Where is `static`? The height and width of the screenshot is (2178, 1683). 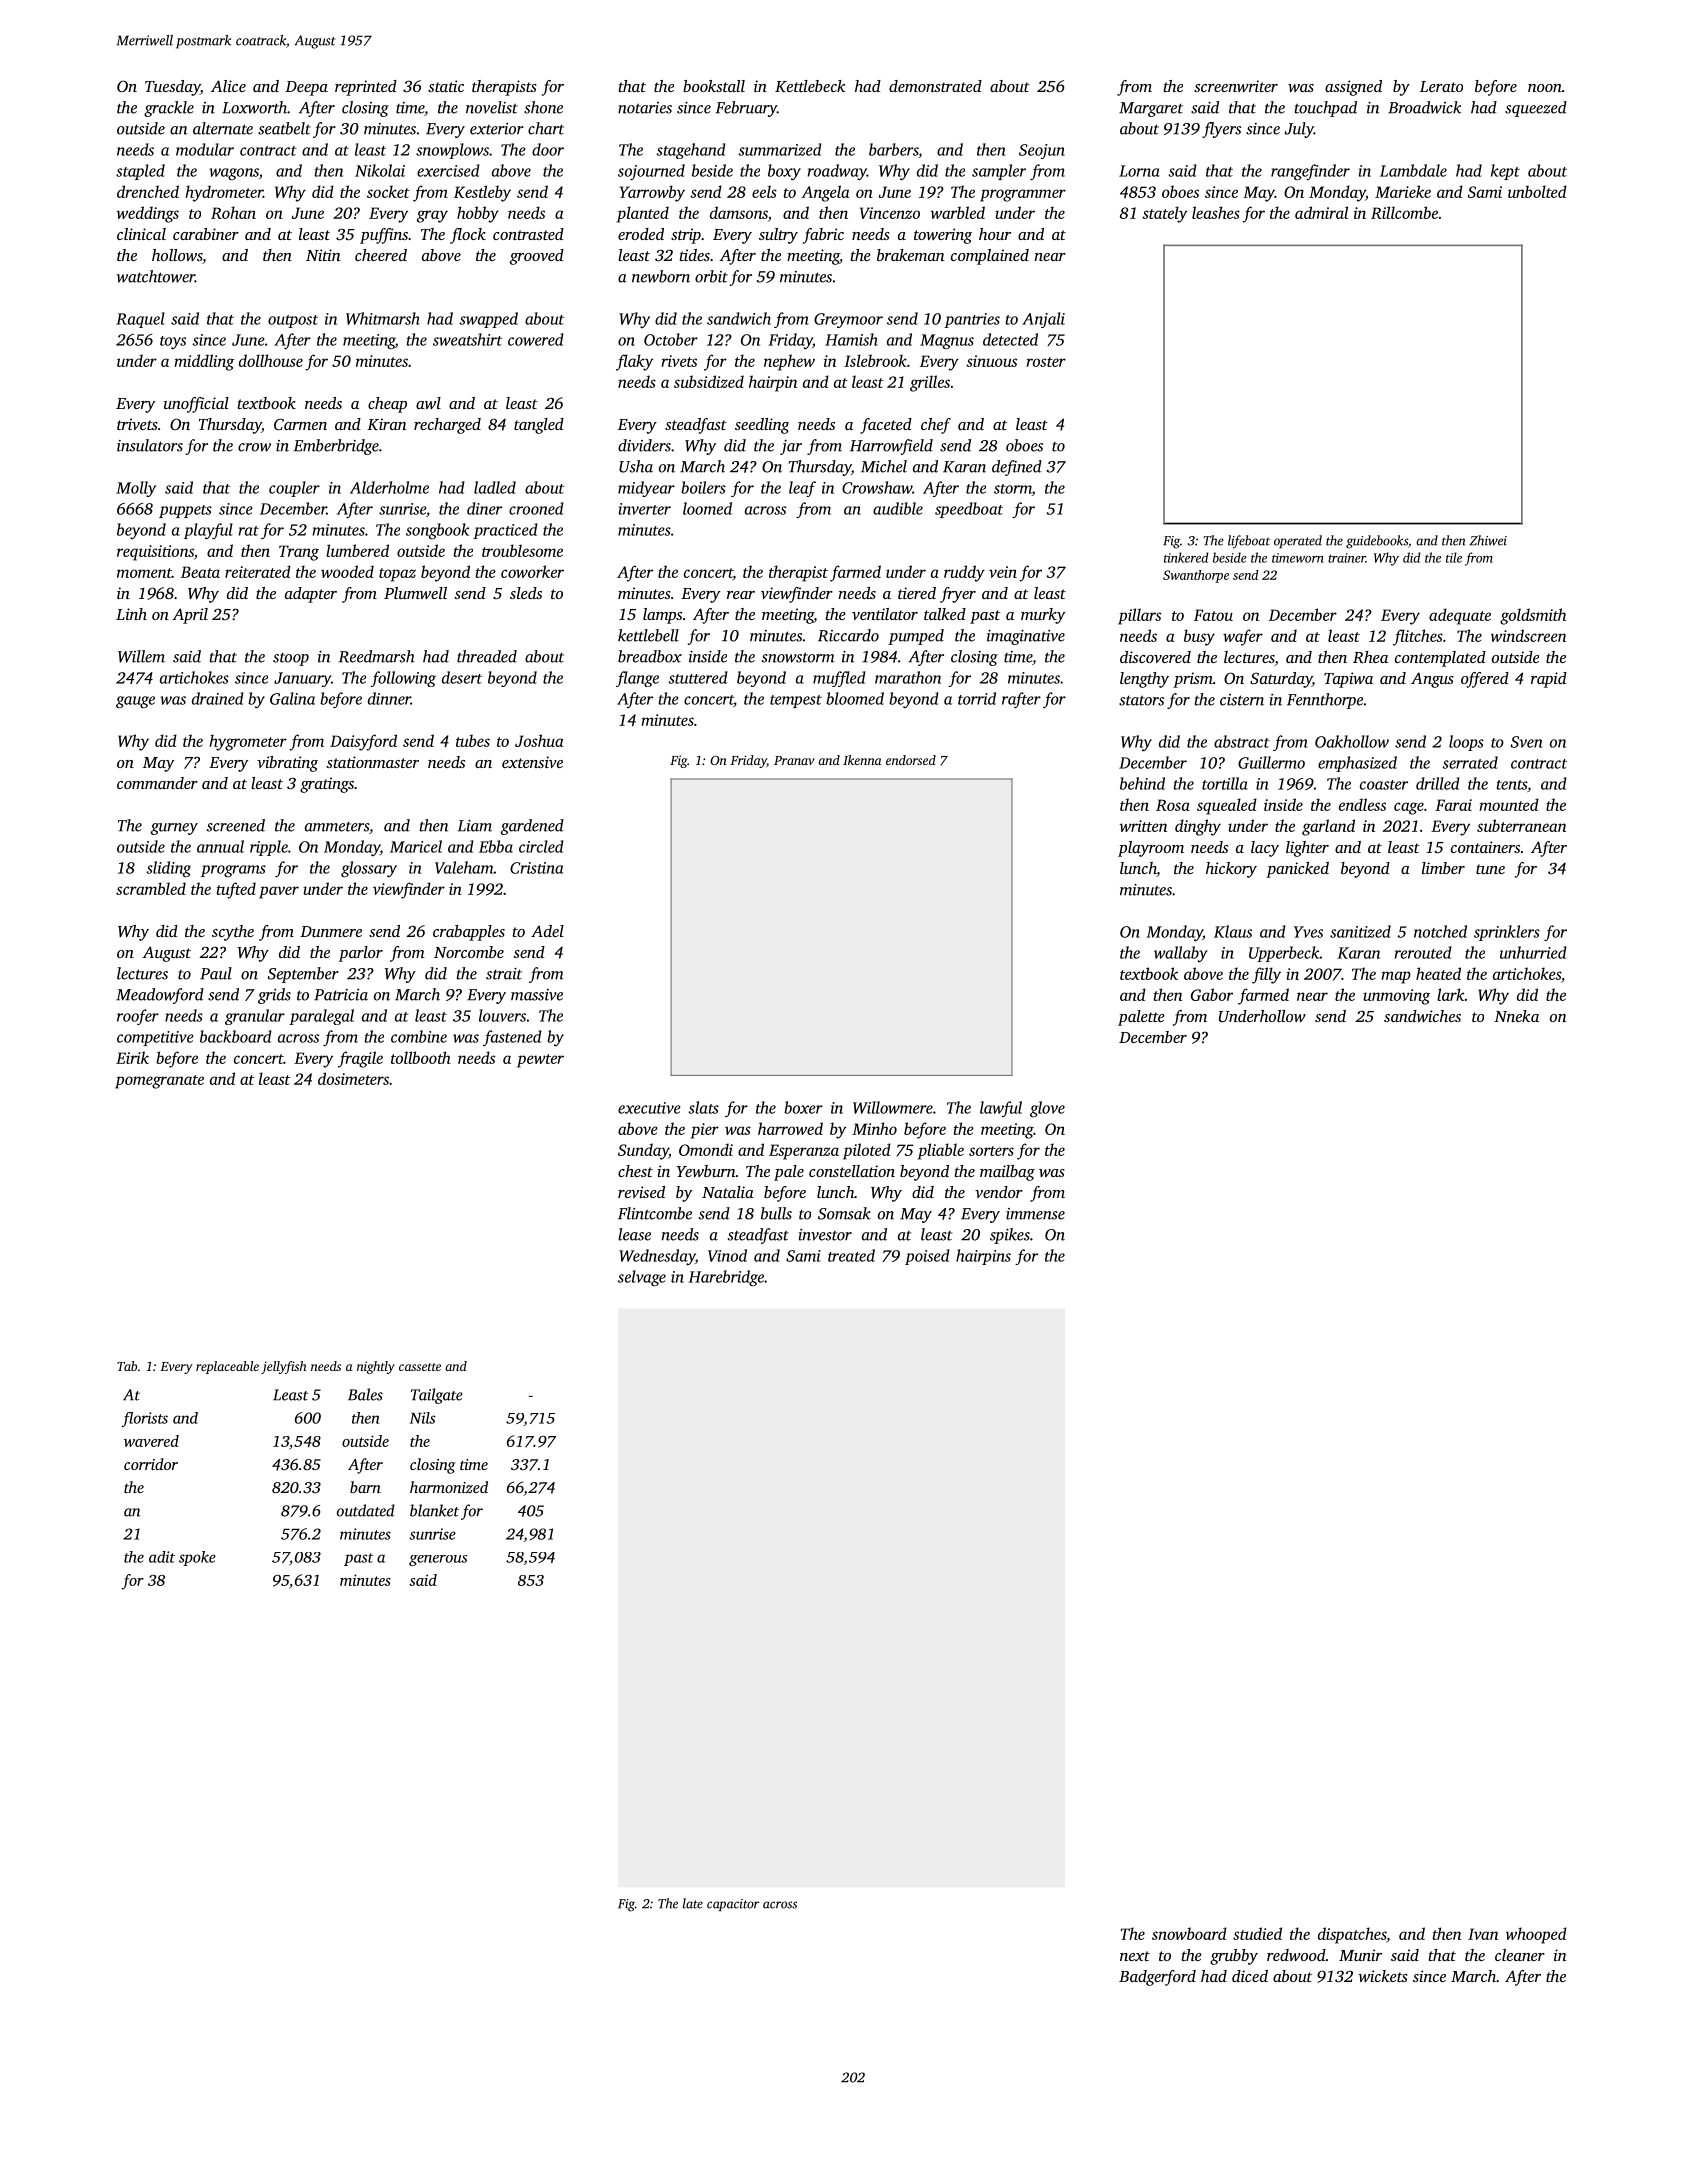 static is located at coordinates (446, 86).
